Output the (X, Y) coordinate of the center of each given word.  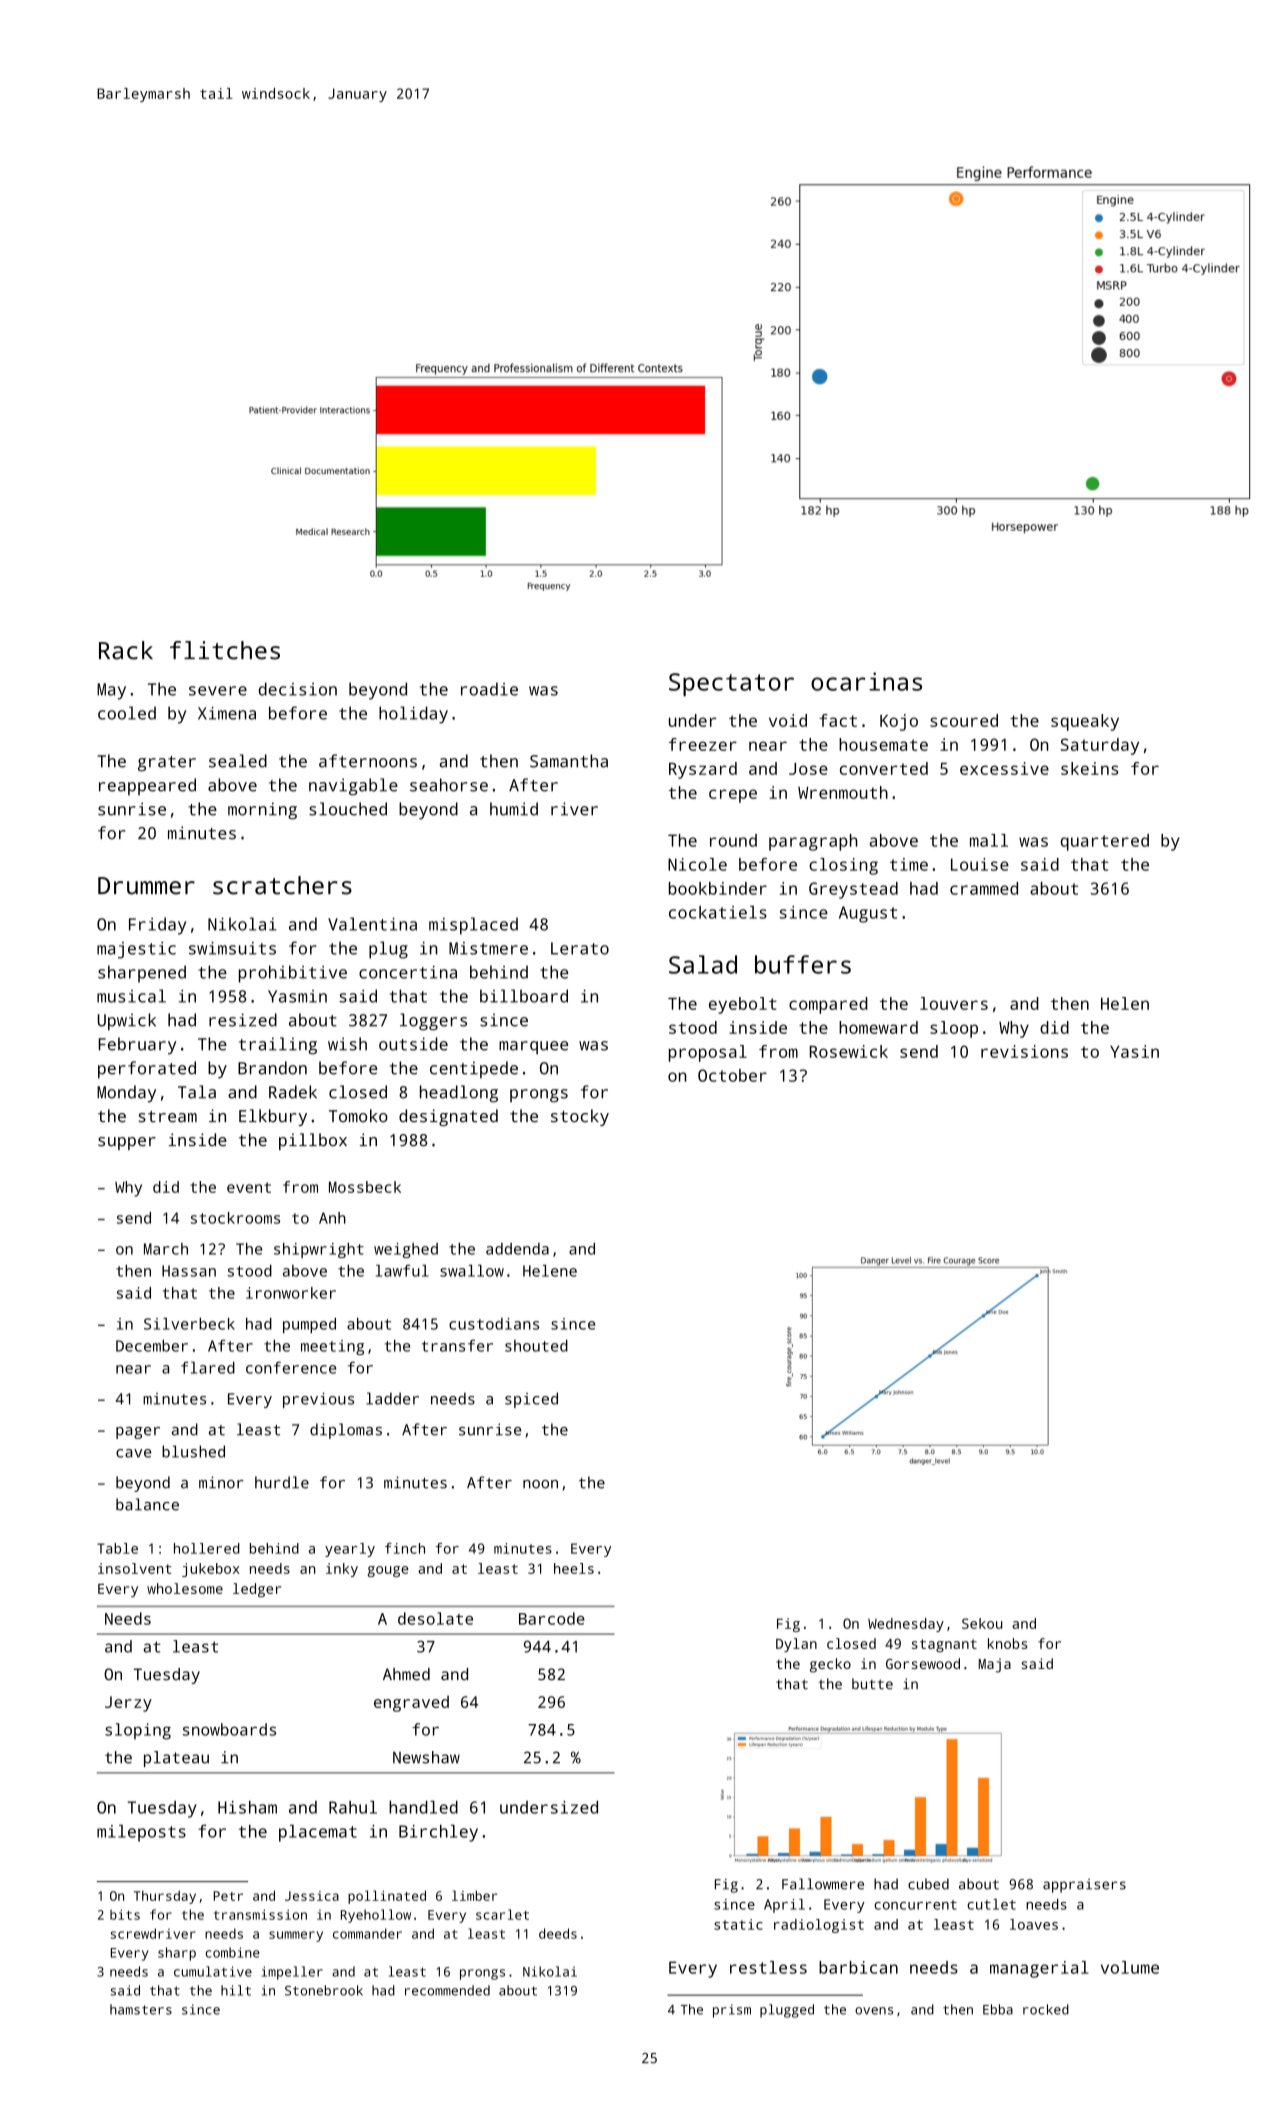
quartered (1105, 842)
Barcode (552, 1618)
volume (1130, 1967)
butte (872, 1684)
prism (732, 2011)
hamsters (141, 2009)
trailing (278, 1046)
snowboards (229, 1729)
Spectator (731, 684)
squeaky (1085, 722)
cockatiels (718, 912)
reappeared (147, 786)
